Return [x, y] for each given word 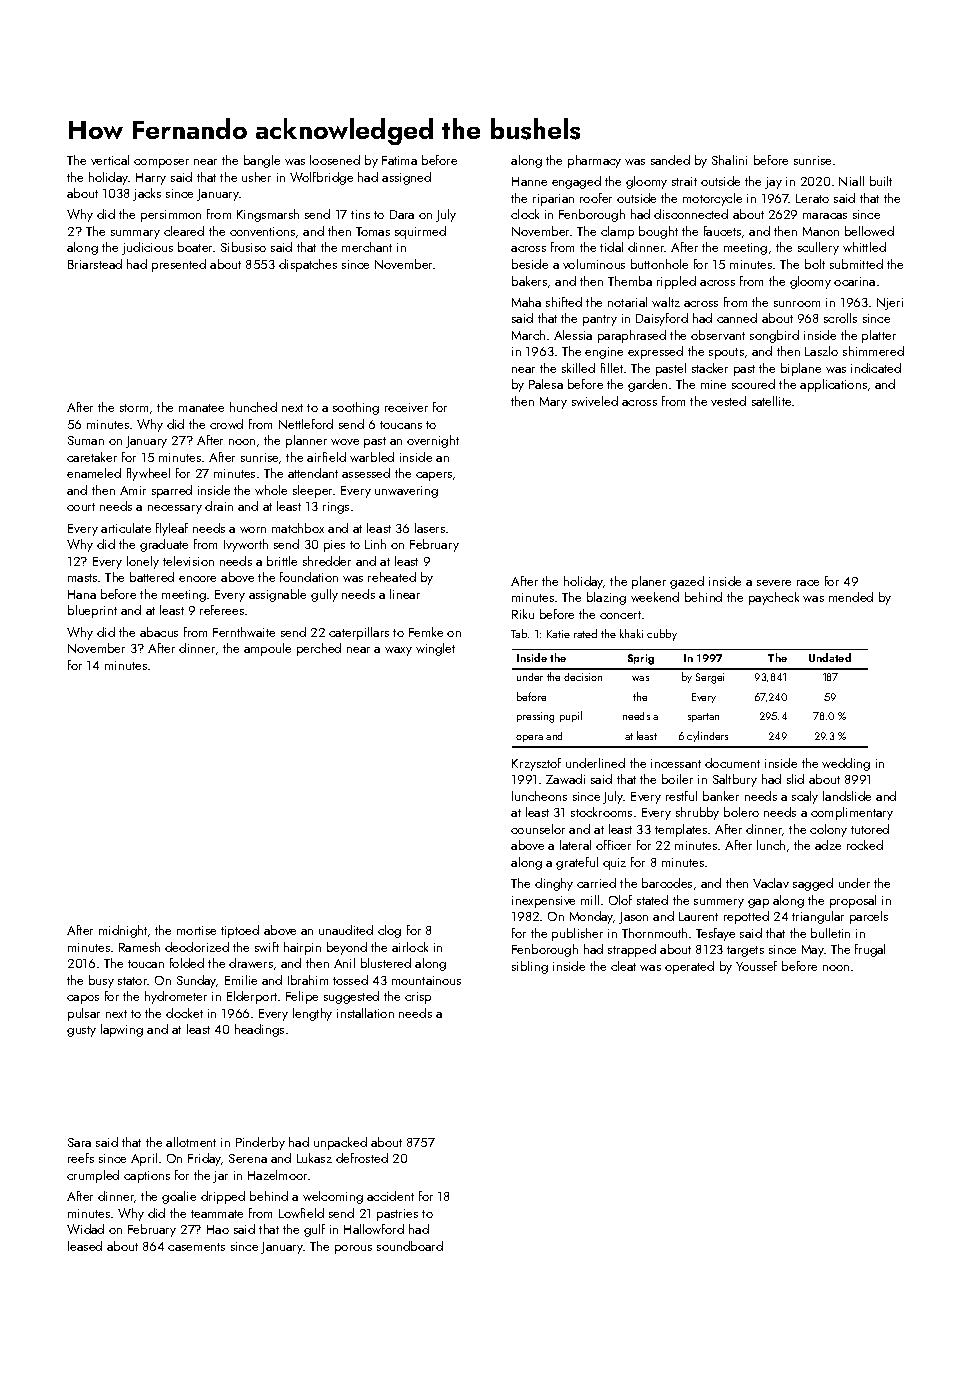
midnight [123, 931]
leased [85, 1246]
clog [389, 931]
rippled [676, 282]
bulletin [830, 933]
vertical [110, 160]
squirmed [420, 232]
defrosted [362, 1158]
